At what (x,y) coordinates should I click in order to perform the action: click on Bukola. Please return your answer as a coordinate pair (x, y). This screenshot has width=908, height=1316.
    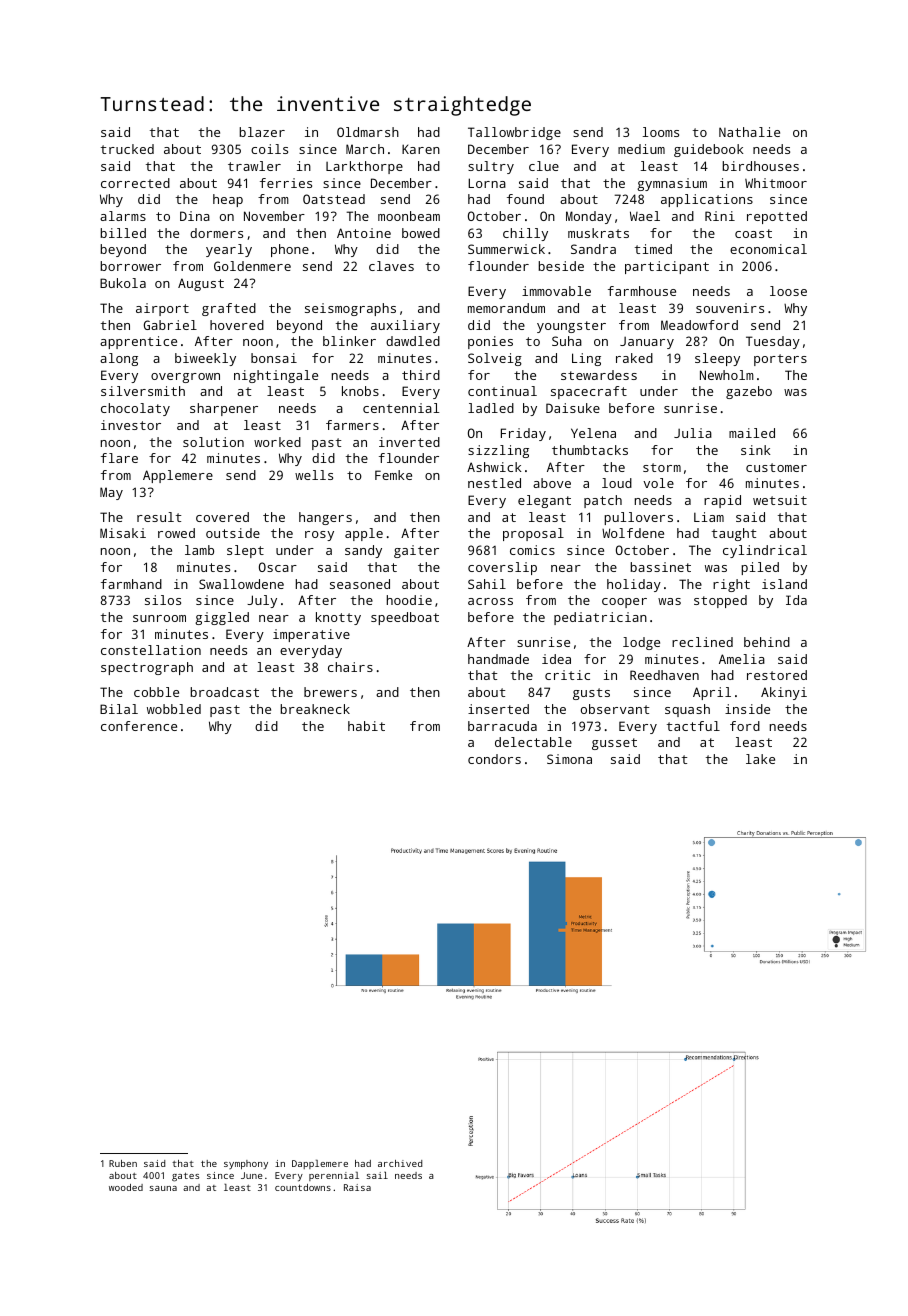
    Looking at the image, I should click on (123, 283).
